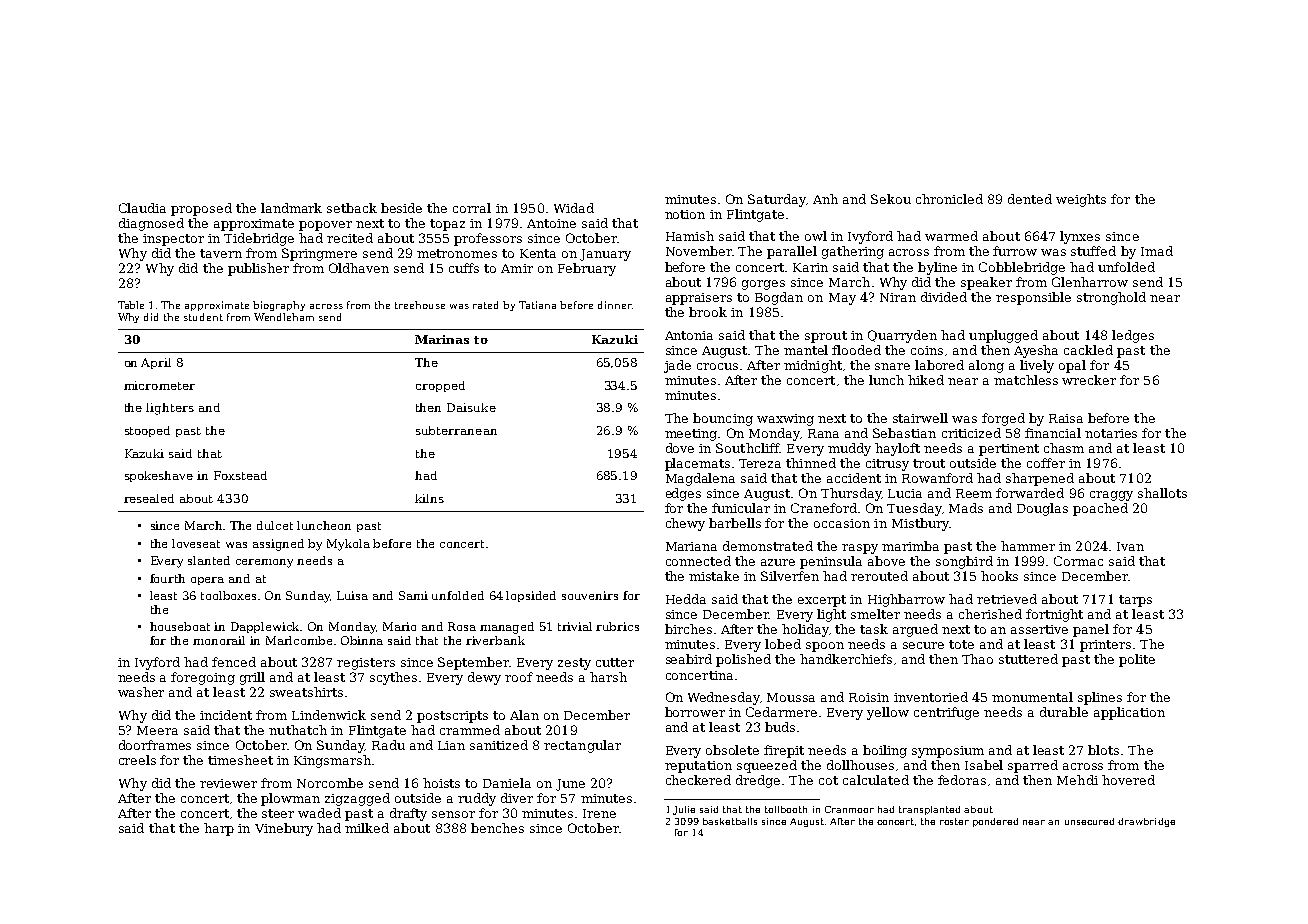 This image has height=924, width=1308. What do you see at coordinates (264, 563) in the image?
I see `ceremony` at bounding box center [264, 563].
